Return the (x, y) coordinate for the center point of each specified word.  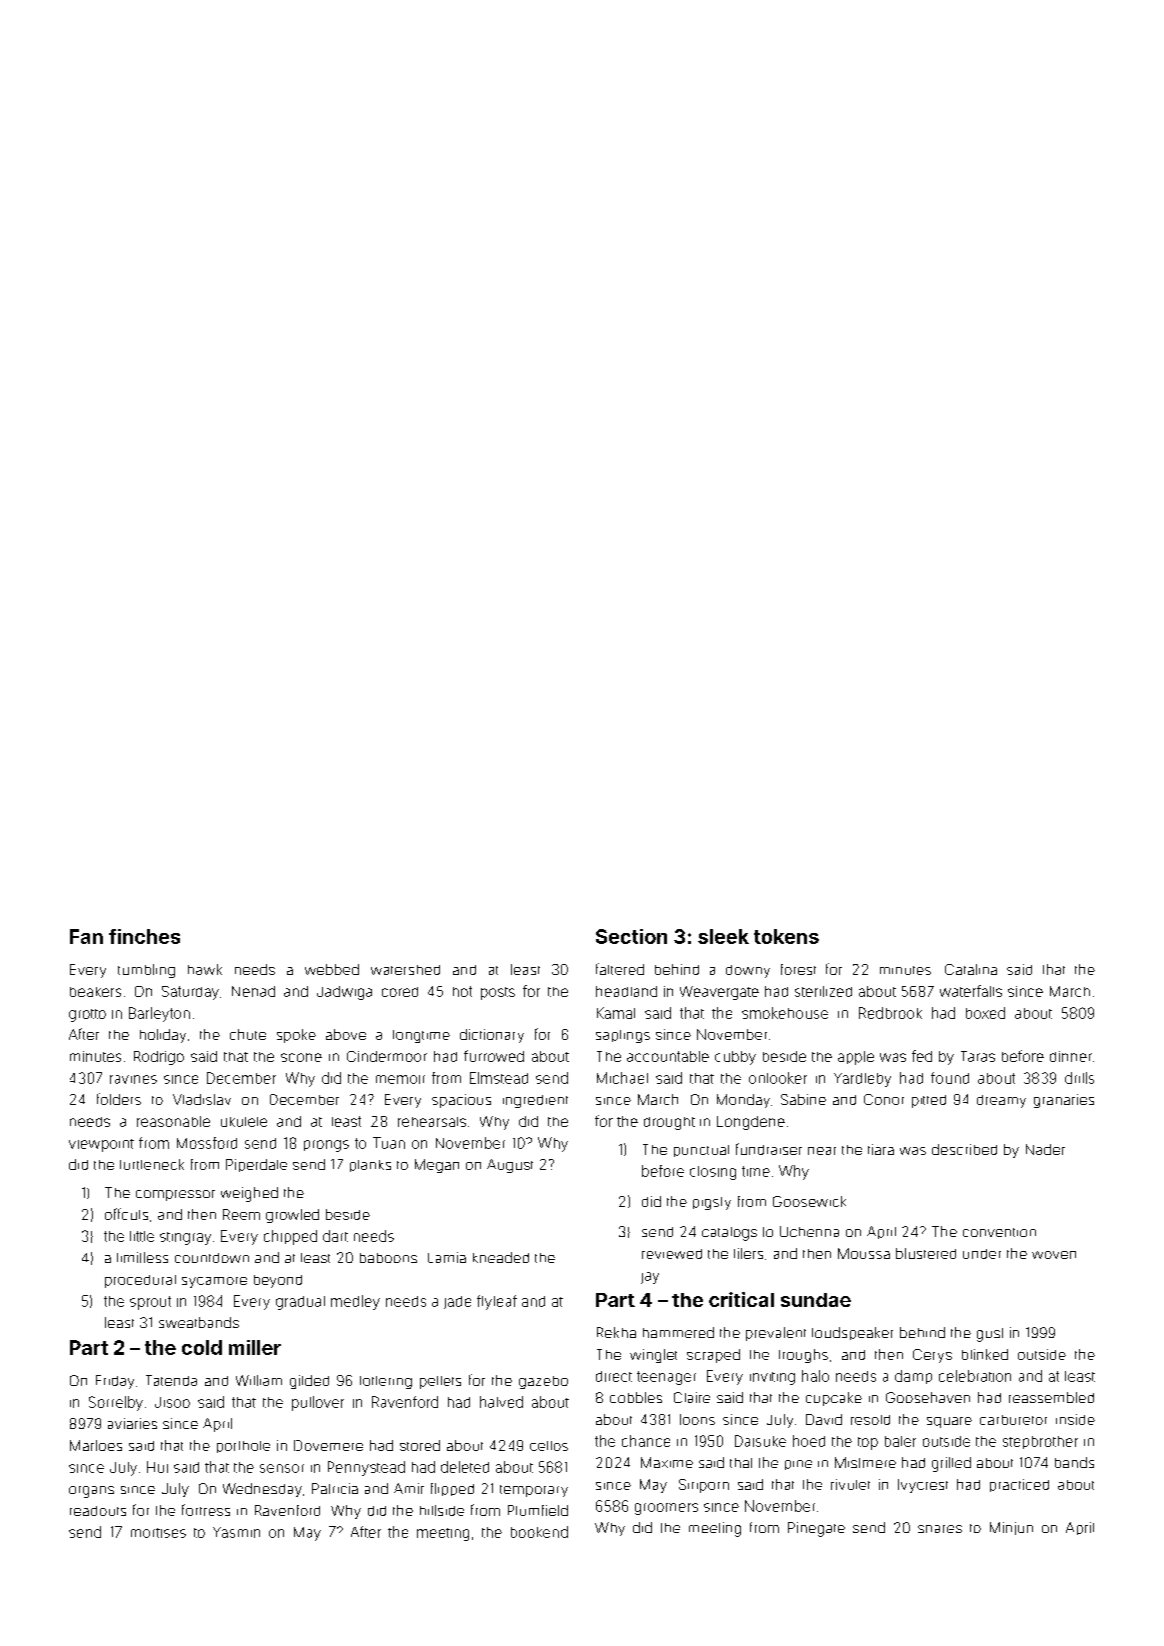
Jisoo (172, 1402)
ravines (133, 1079)
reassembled (1051, 1397)
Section (631, 936)
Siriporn (704, 1486)
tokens (786, 936)
